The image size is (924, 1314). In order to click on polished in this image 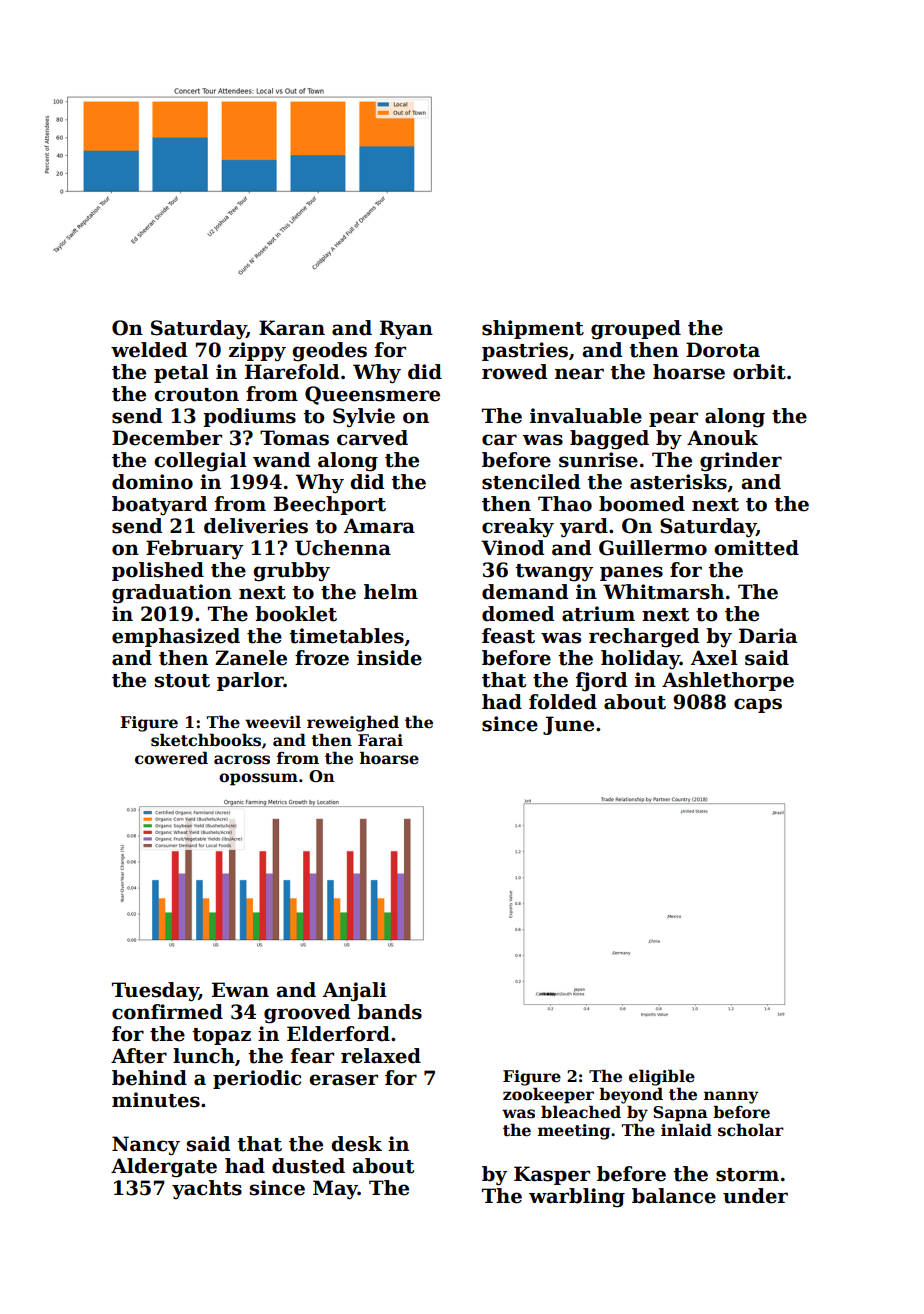, I will do `click(158, 571)`.
